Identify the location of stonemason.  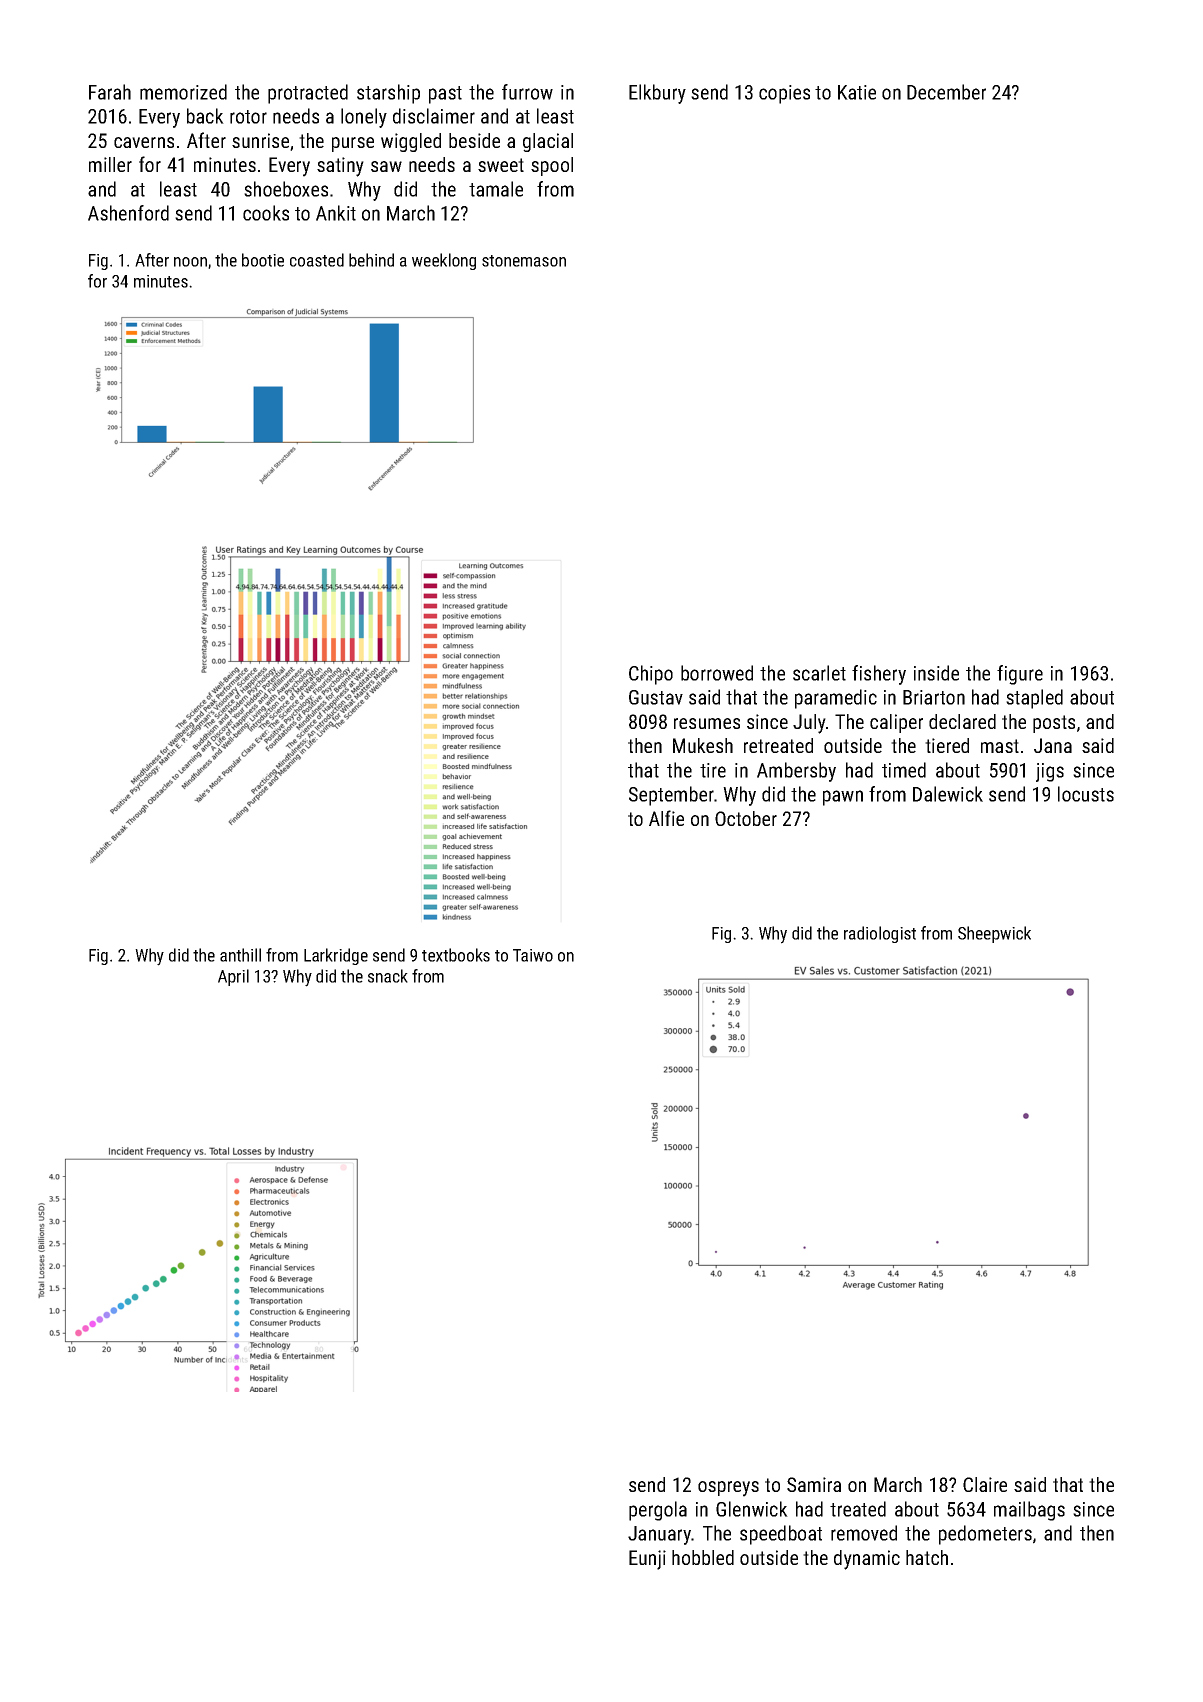
(524, 261).
